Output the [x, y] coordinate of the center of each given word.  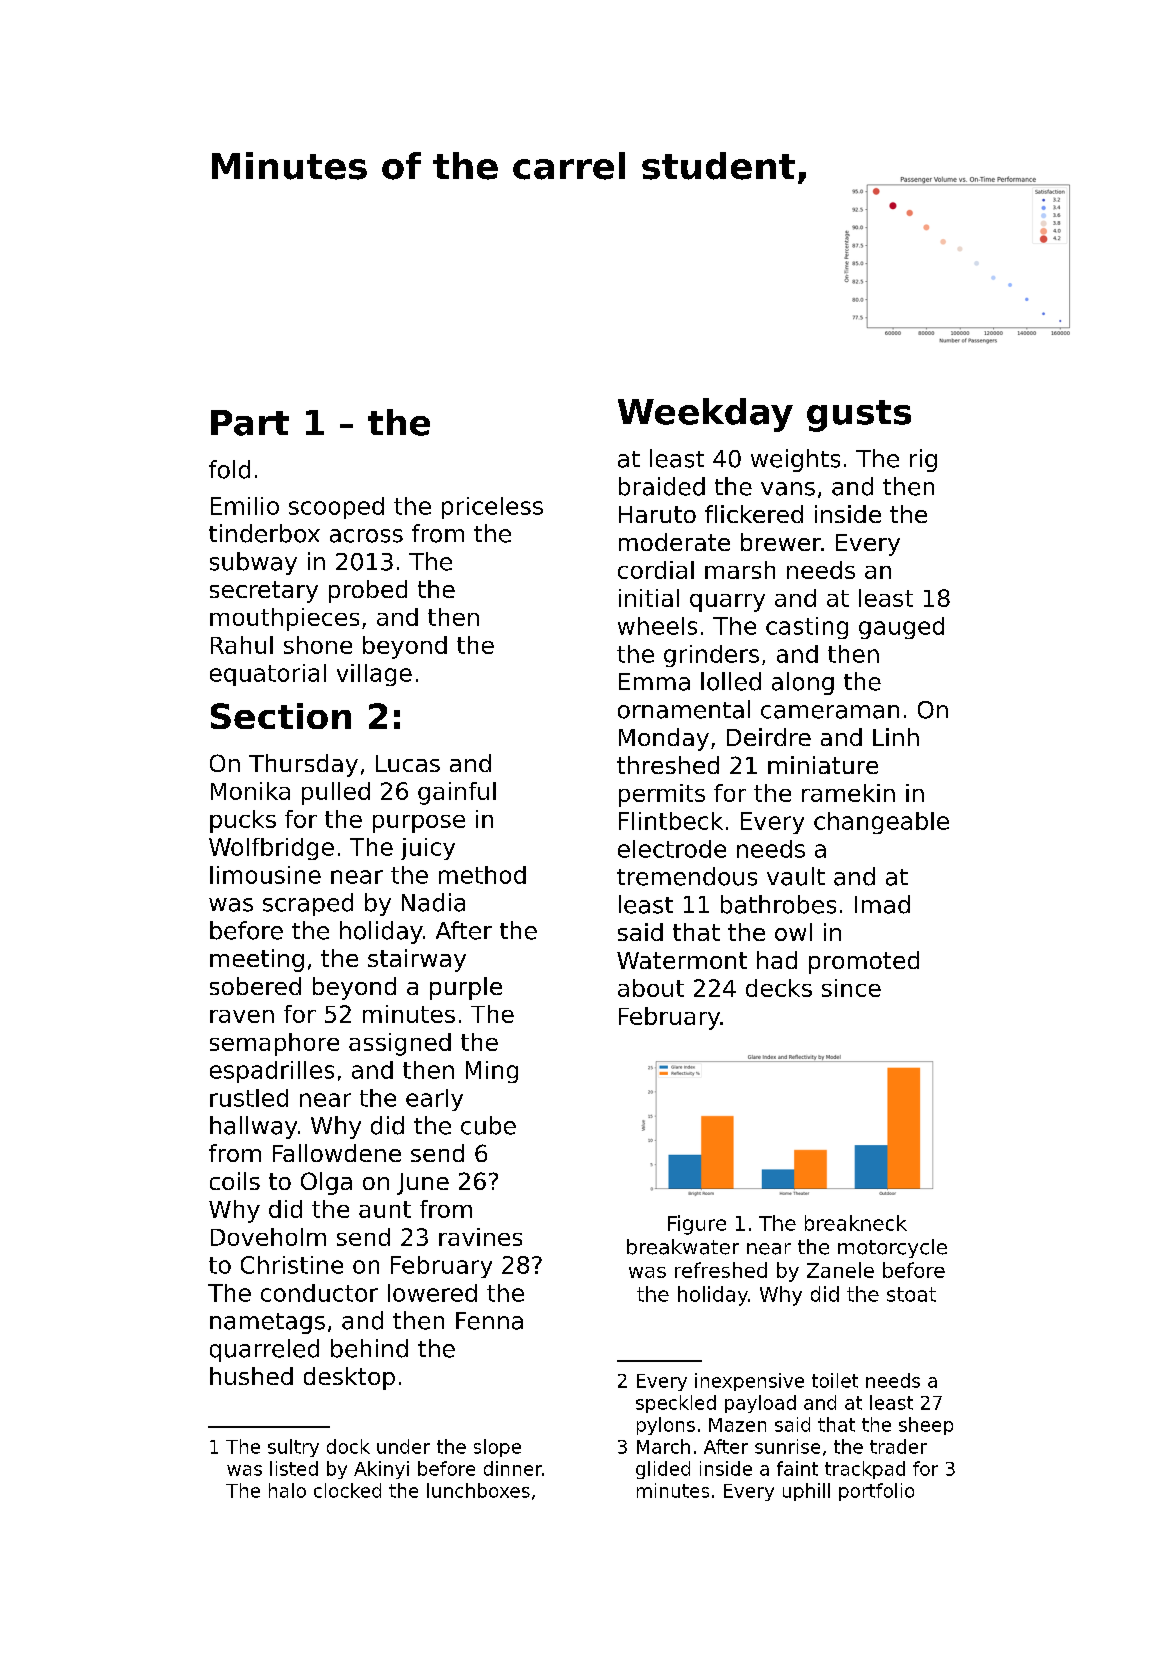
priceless [492, 508]
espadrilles [272, 1072]
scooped [336, 508]
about [651, 988]
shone [318, 645]
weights [795, 460]
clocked [347, 1490]
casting [807, 628]
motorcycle [892, 1248]
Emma [654, 682]
